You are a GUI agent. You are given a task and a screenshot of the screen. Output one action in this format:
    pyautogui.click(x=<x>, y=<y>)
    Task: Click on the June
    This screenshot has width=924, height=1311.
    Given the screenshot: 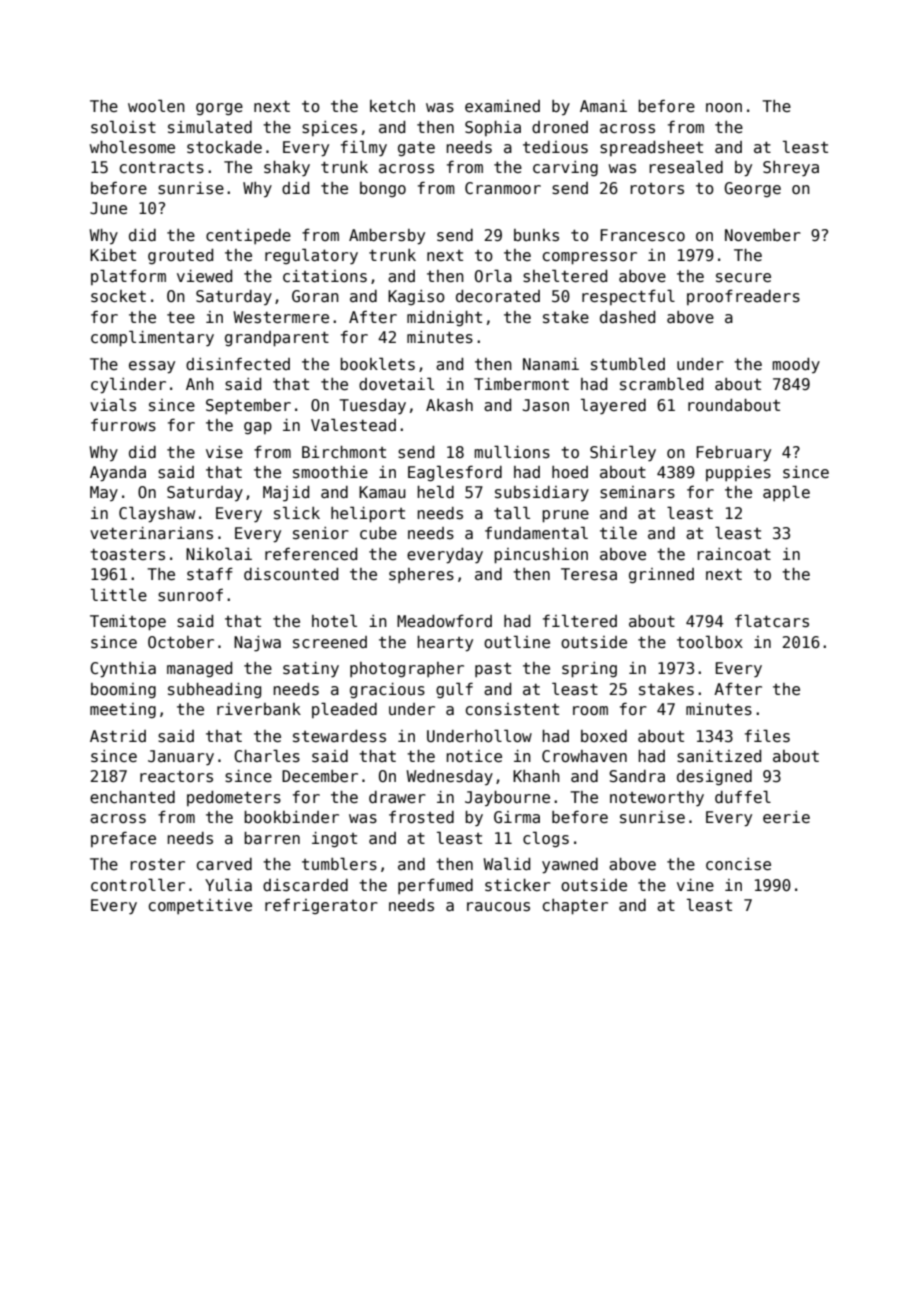 What is the action you would take?
    pyautogui.click(x=108, y=208)
